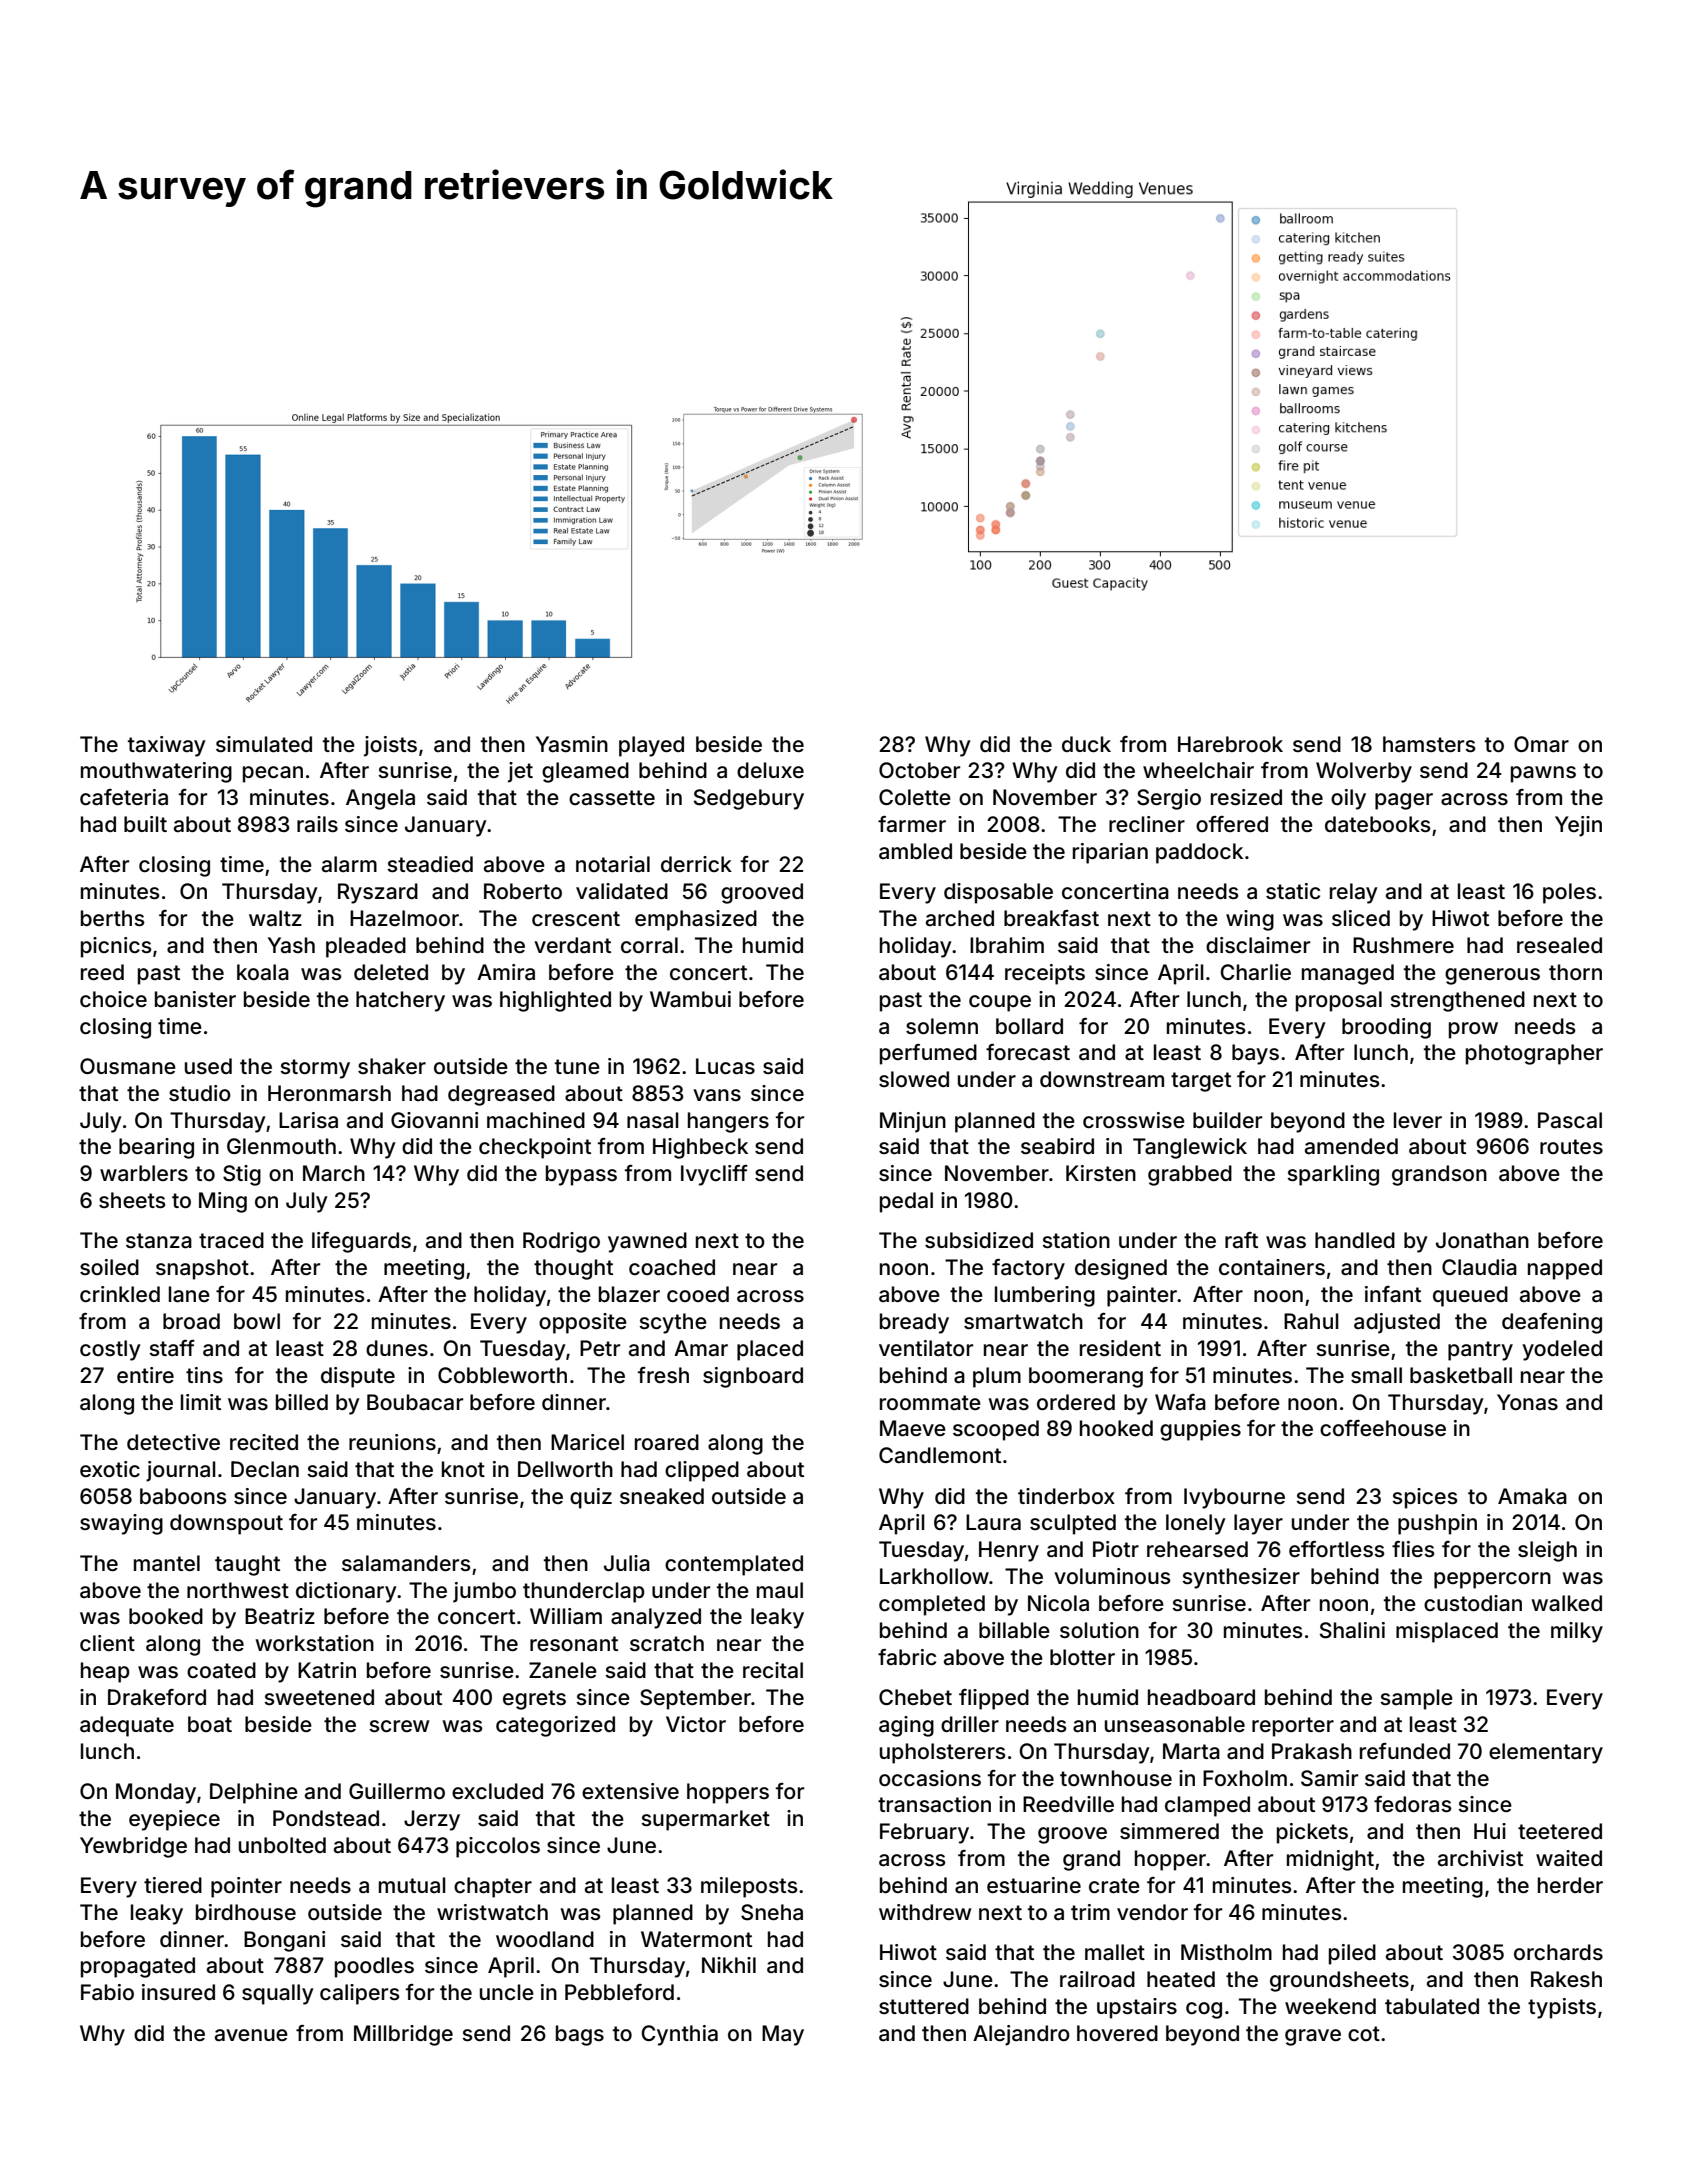 This screenshot has width=1683, height=2178. What do you see at coordinates (329, 1093) in the screenshot?
I see `Heronmarsh` at bounding box center [329, 1093].
